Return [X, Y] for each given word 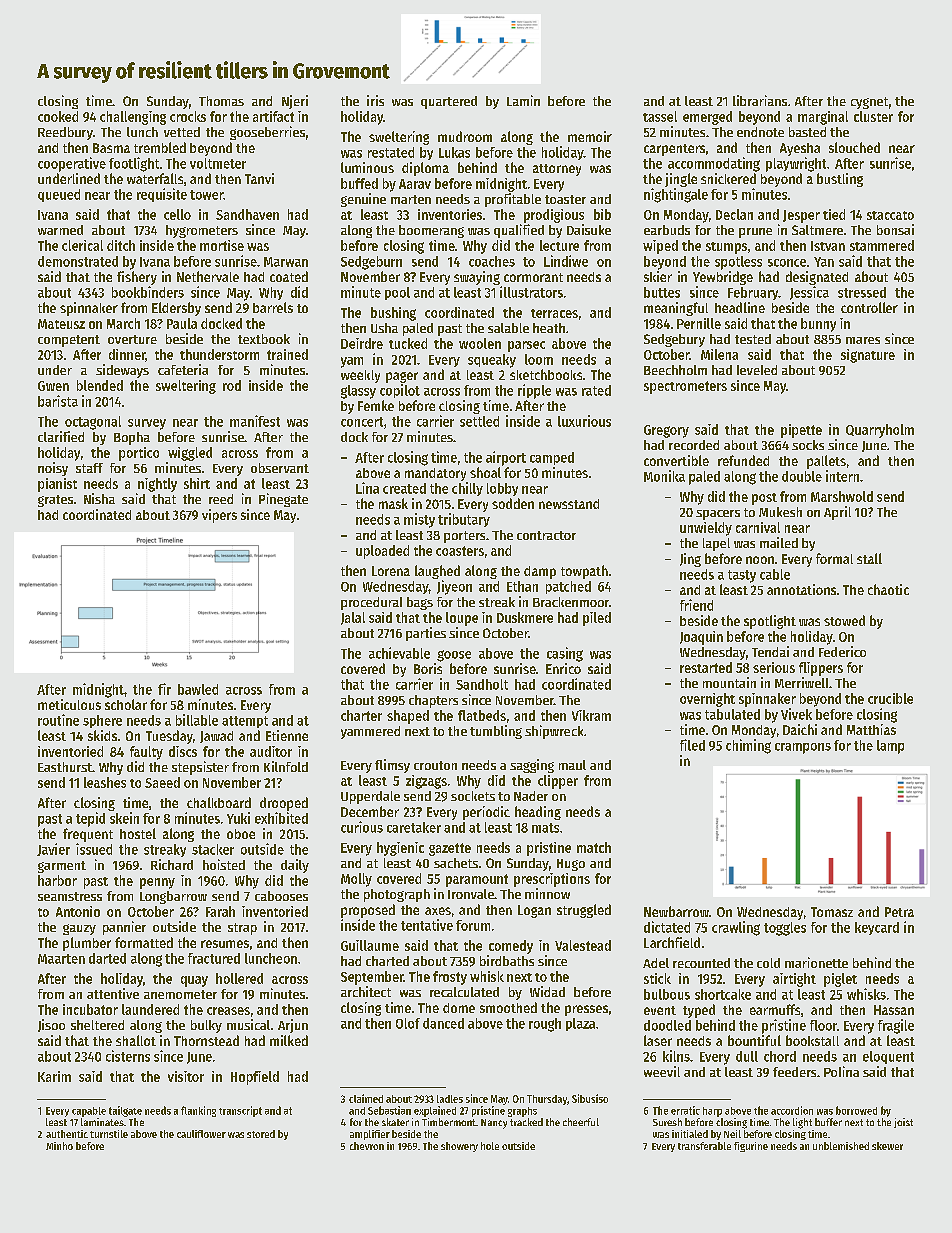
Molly [356, 880]
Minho [59, 1146]
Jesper [801, 216]
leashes [105, 782]
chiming [748, 746]
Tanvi [259, 178]
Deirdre [362, 343]
